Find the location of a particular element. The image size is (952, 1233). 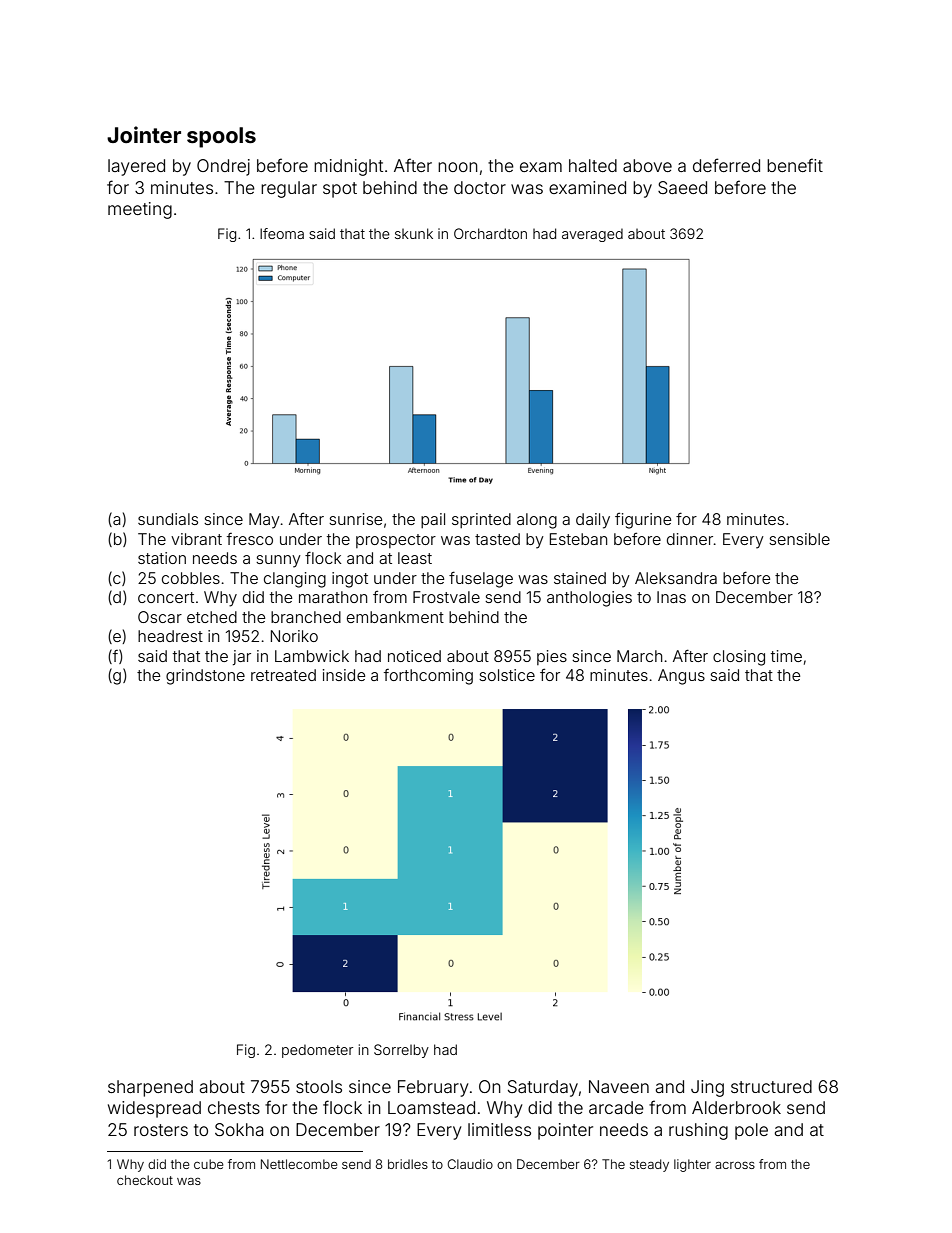

grindstone is located at coordinates (205, 677).
